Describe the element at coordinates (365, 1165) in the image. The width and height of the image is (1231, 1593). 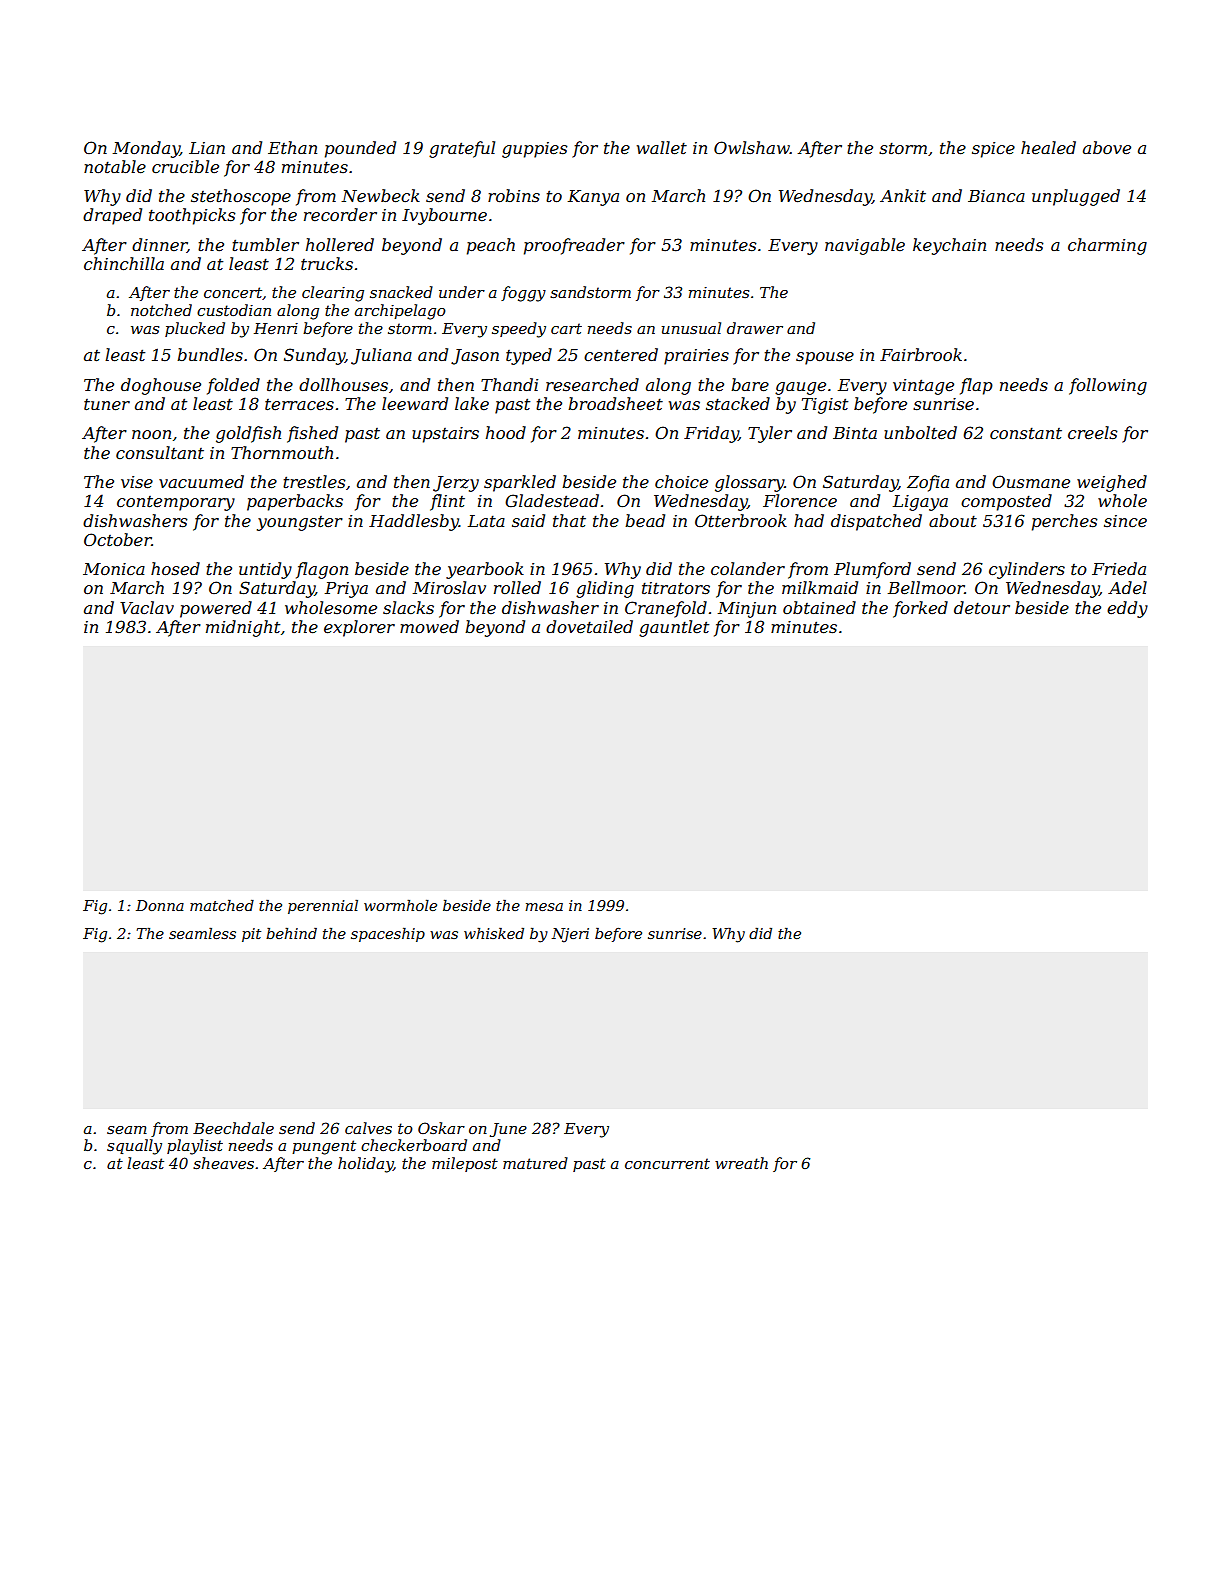
I see `holiday` at that location.
